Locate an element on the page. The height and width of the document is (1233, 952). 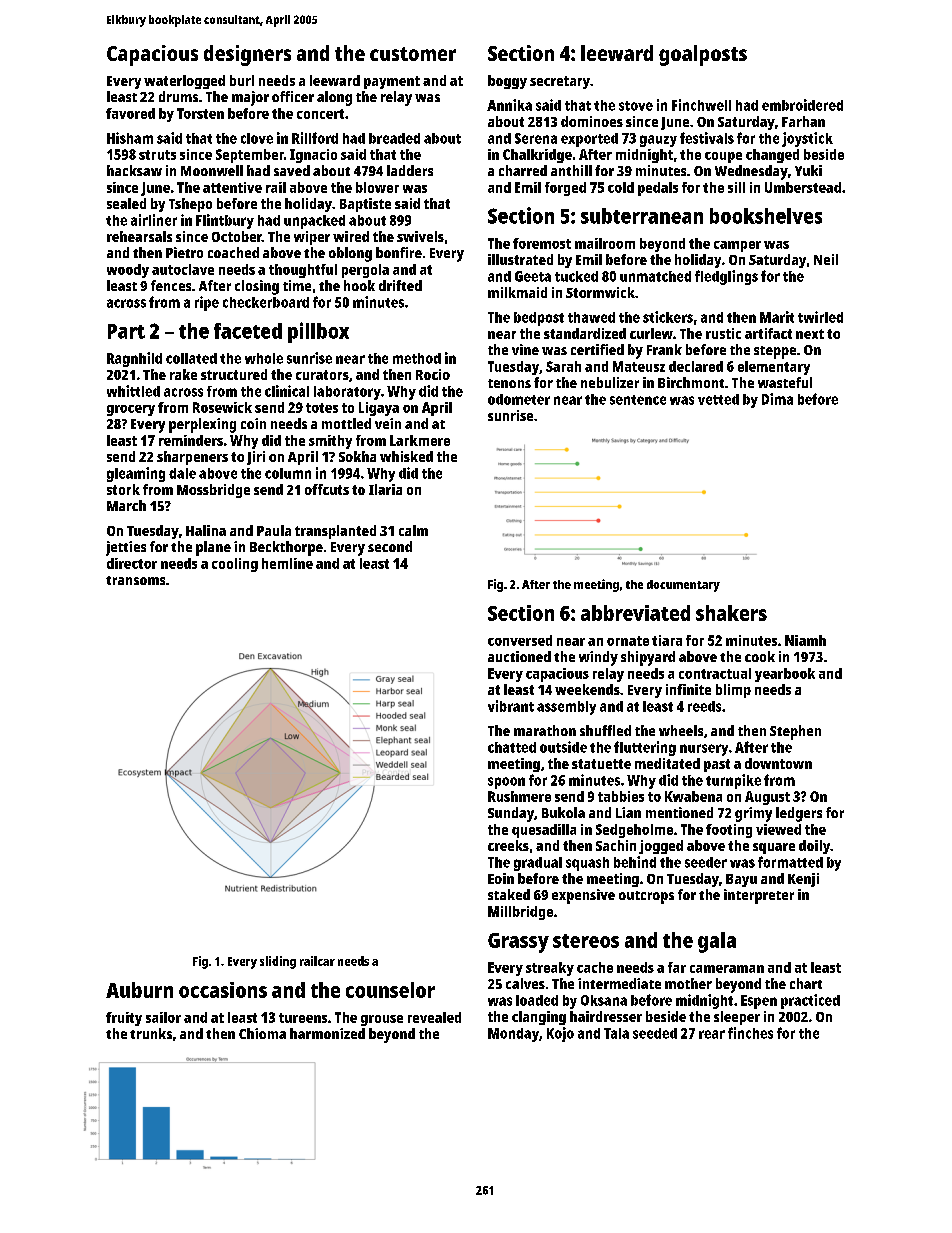
Kojo is located at coordinates (560, 1034).
